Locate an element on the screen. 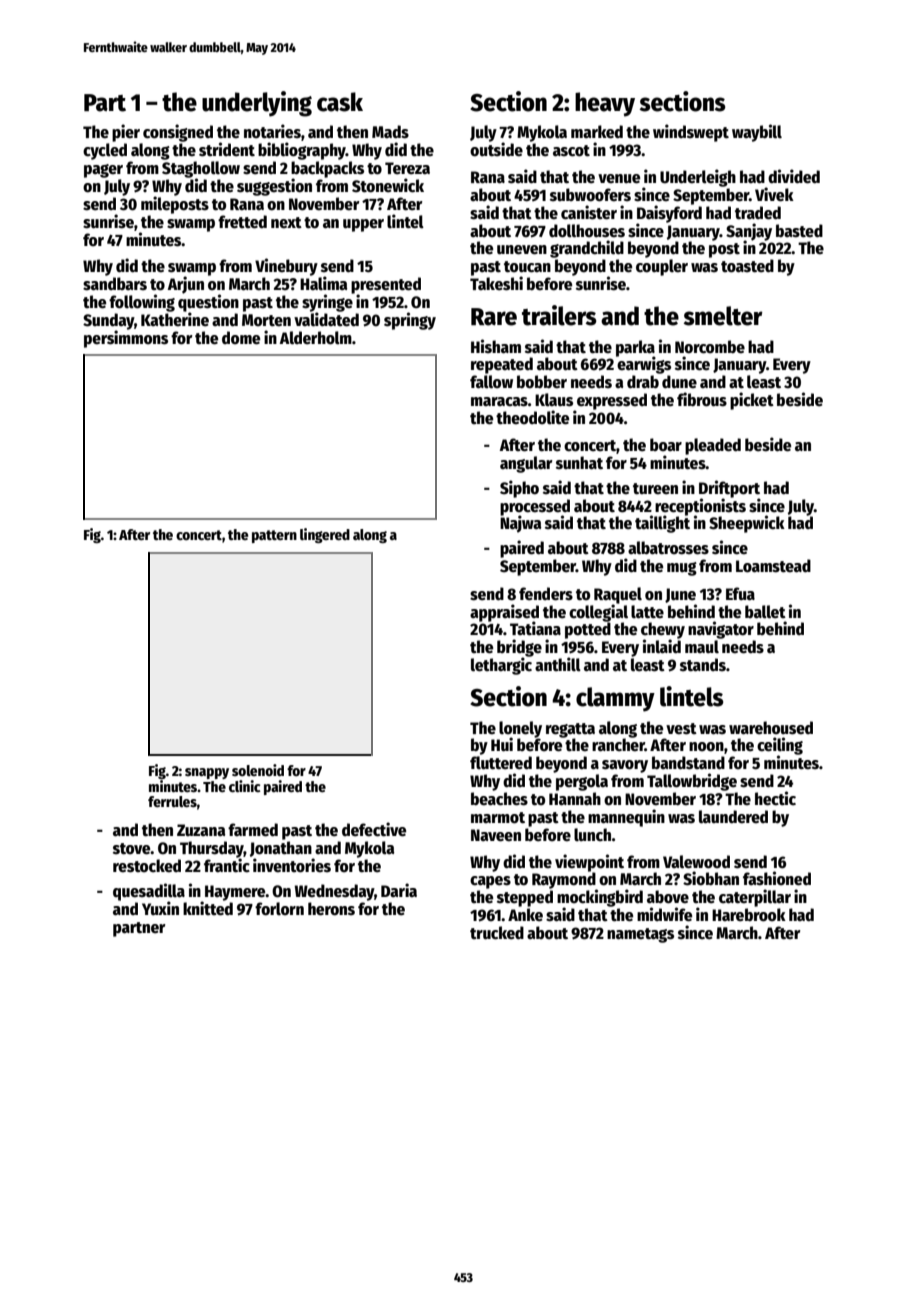 Image resolution: width=908 pixels, height=1316 pixels. upper is located at coordinates (363, 225).
